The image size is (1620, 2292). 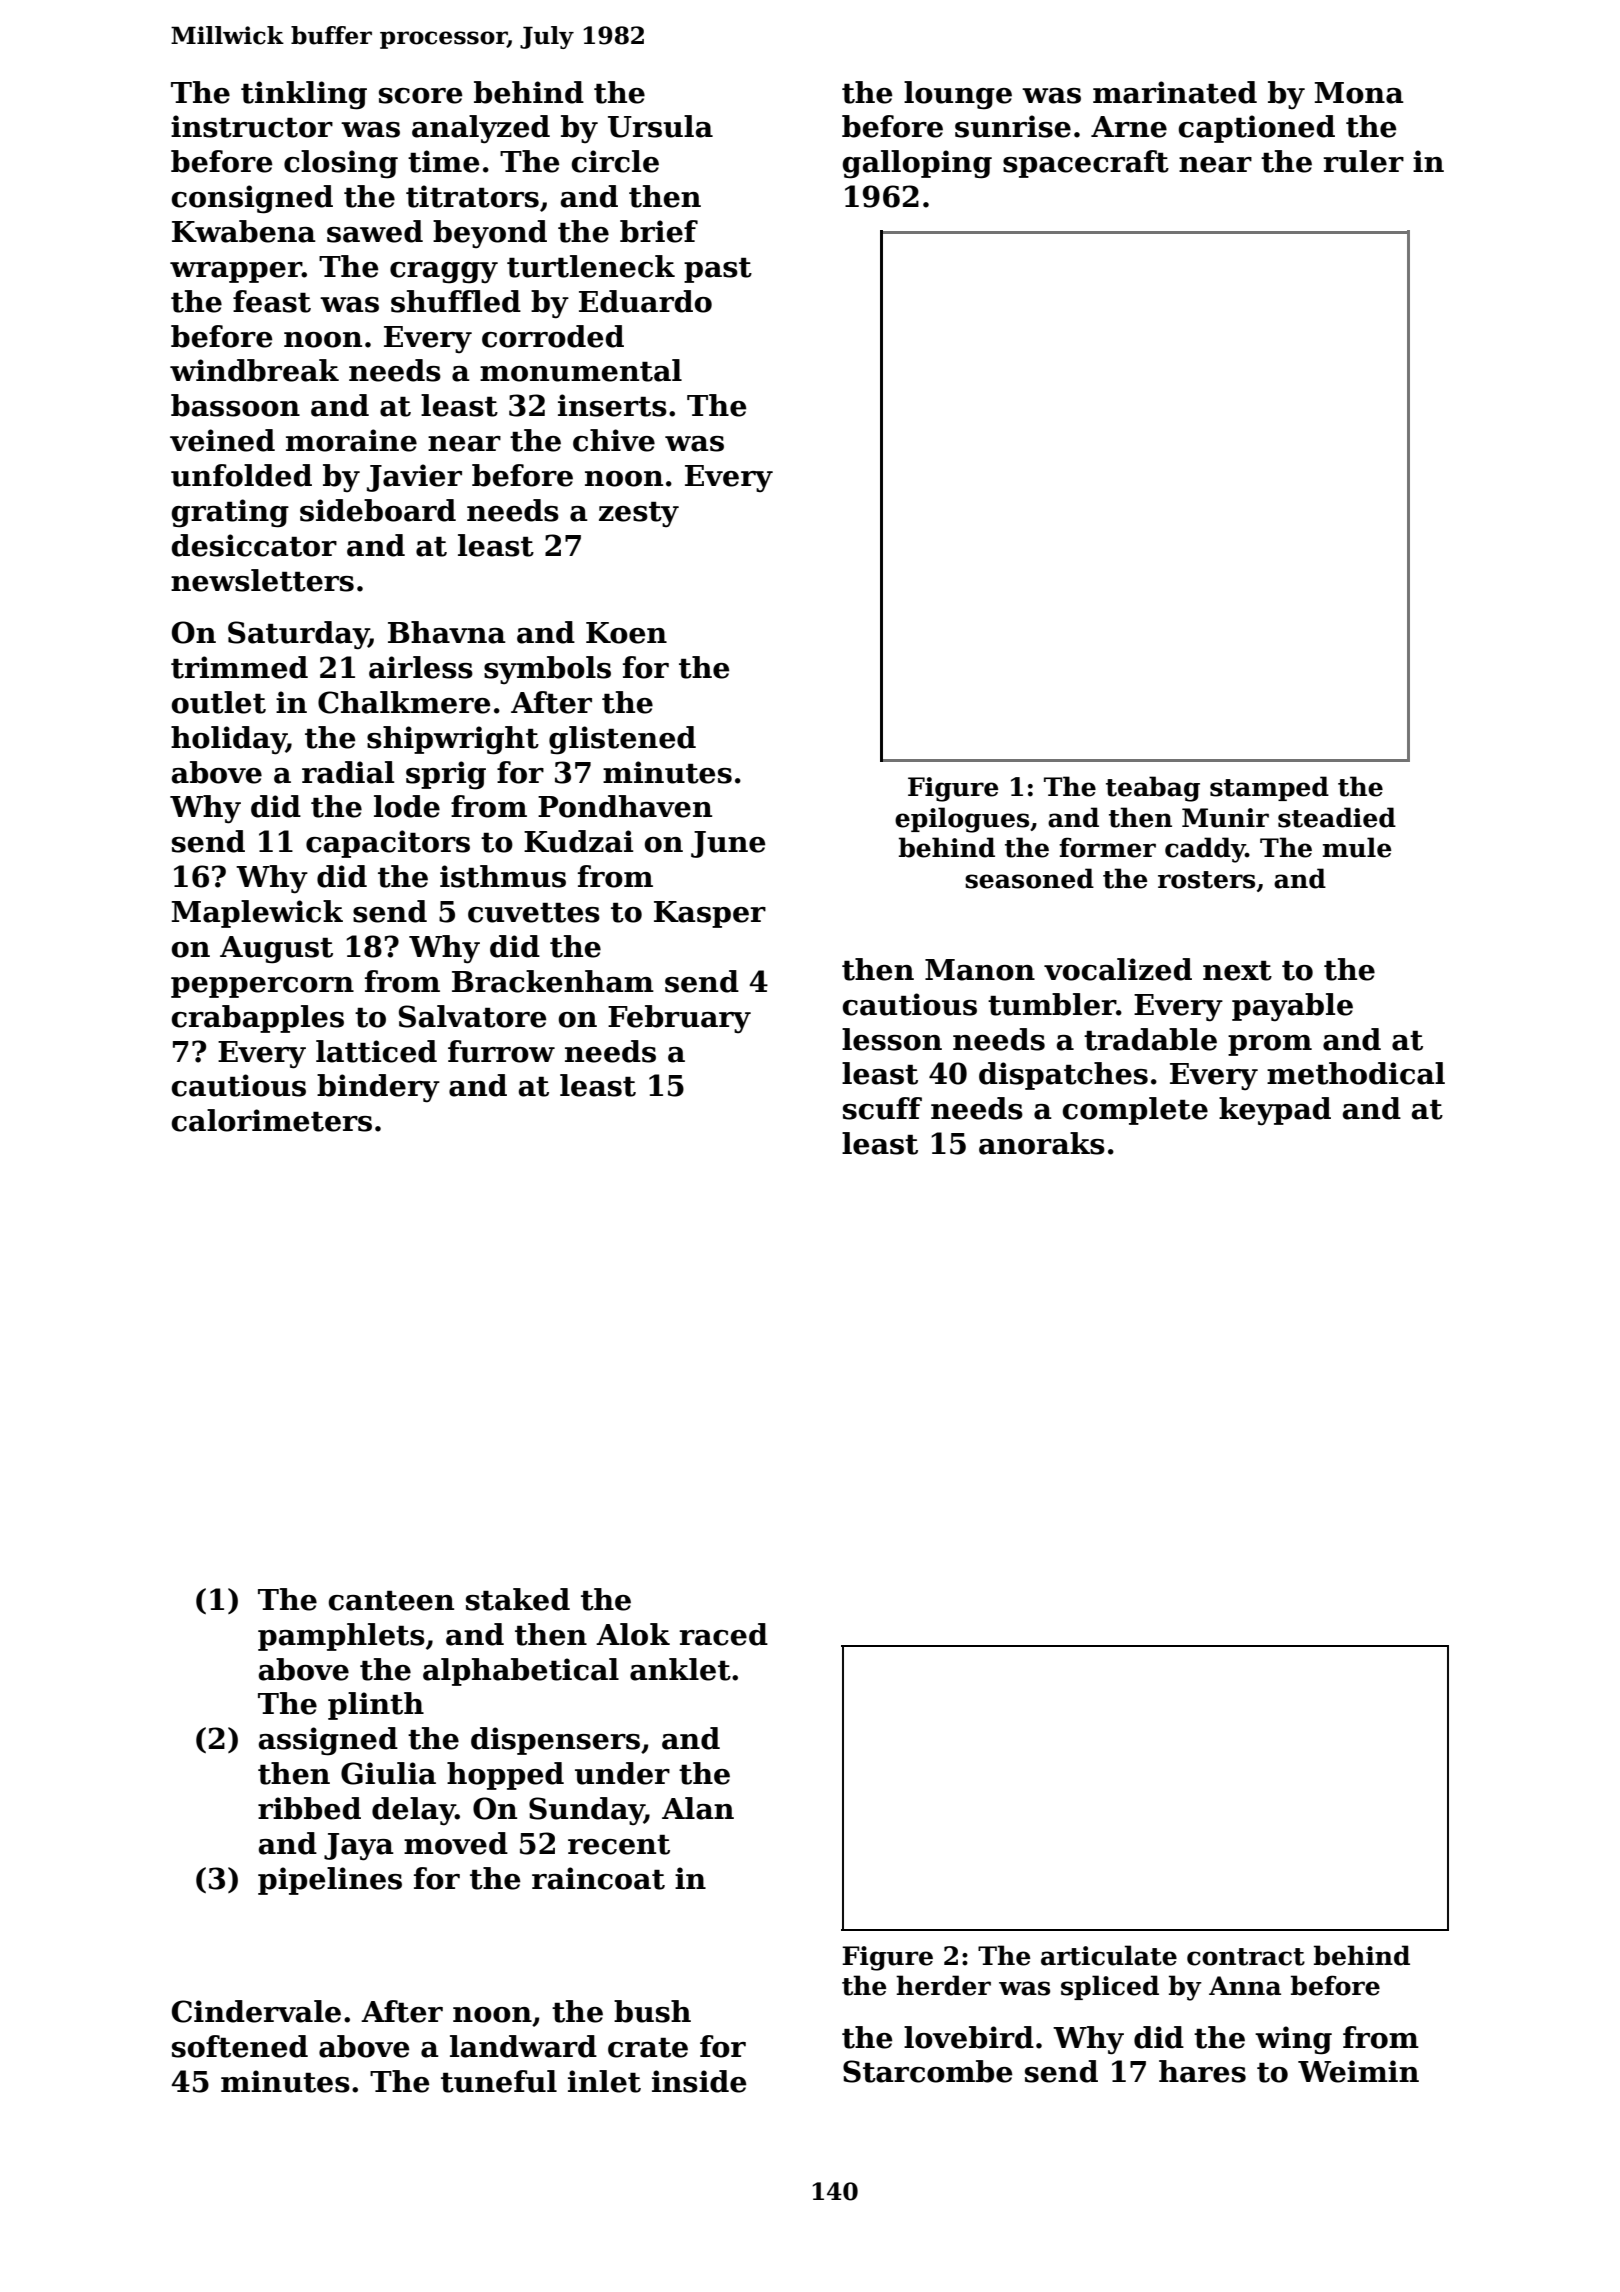 What do you see at coordinates (309, 1808) in the screenshot?
I see `ribbed` at bounding box center [309, 1808].
